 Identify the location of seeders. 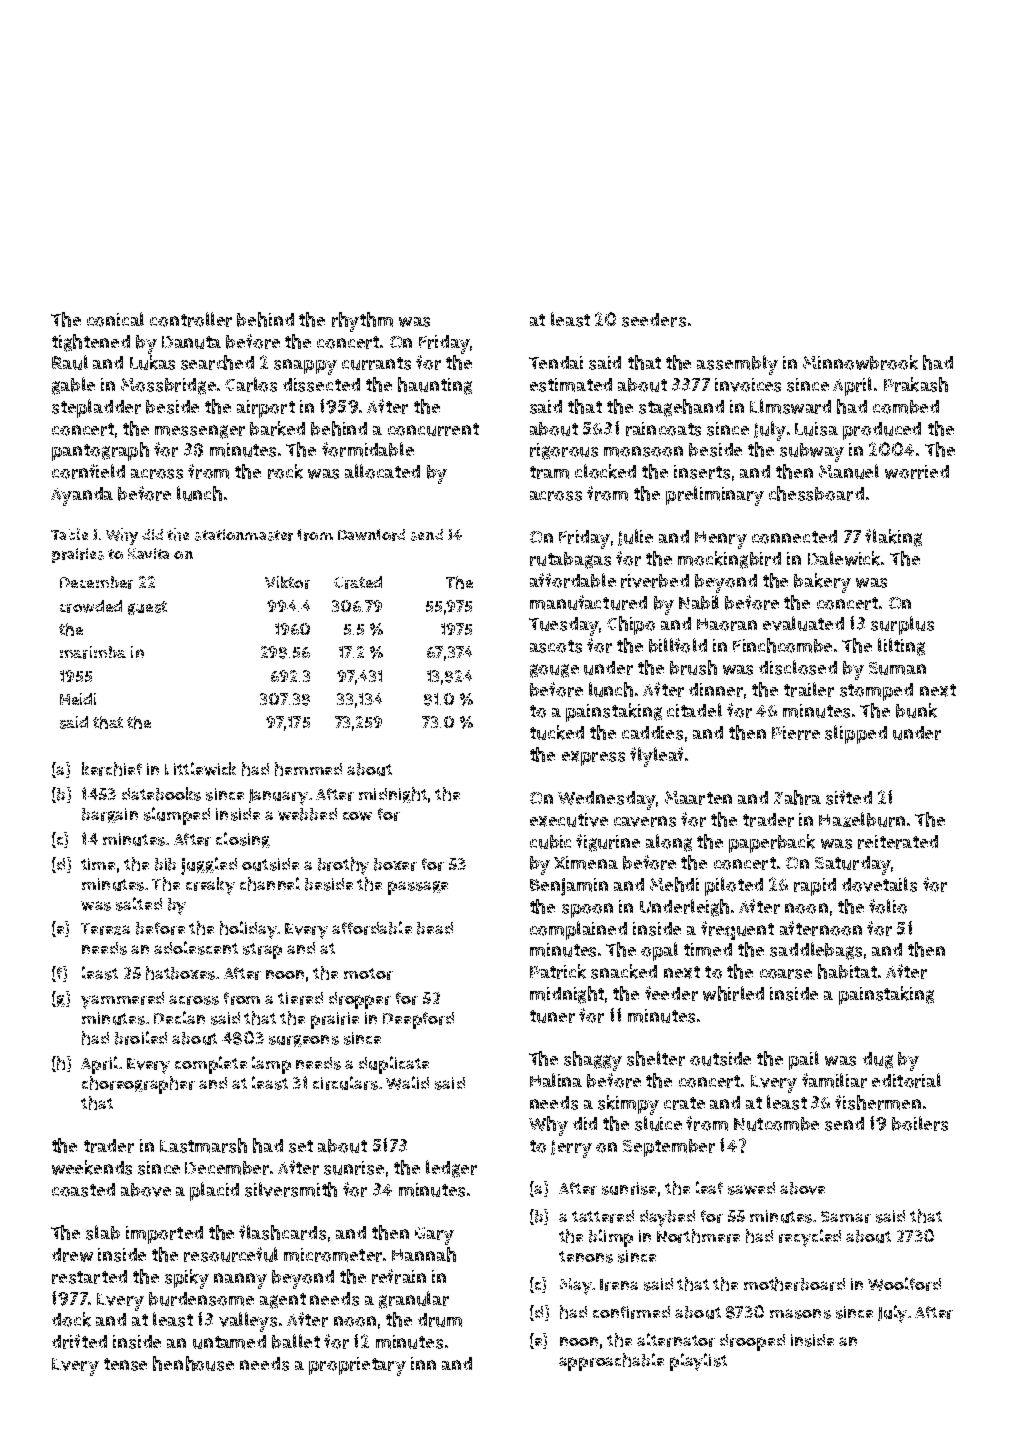
(654, 320).
